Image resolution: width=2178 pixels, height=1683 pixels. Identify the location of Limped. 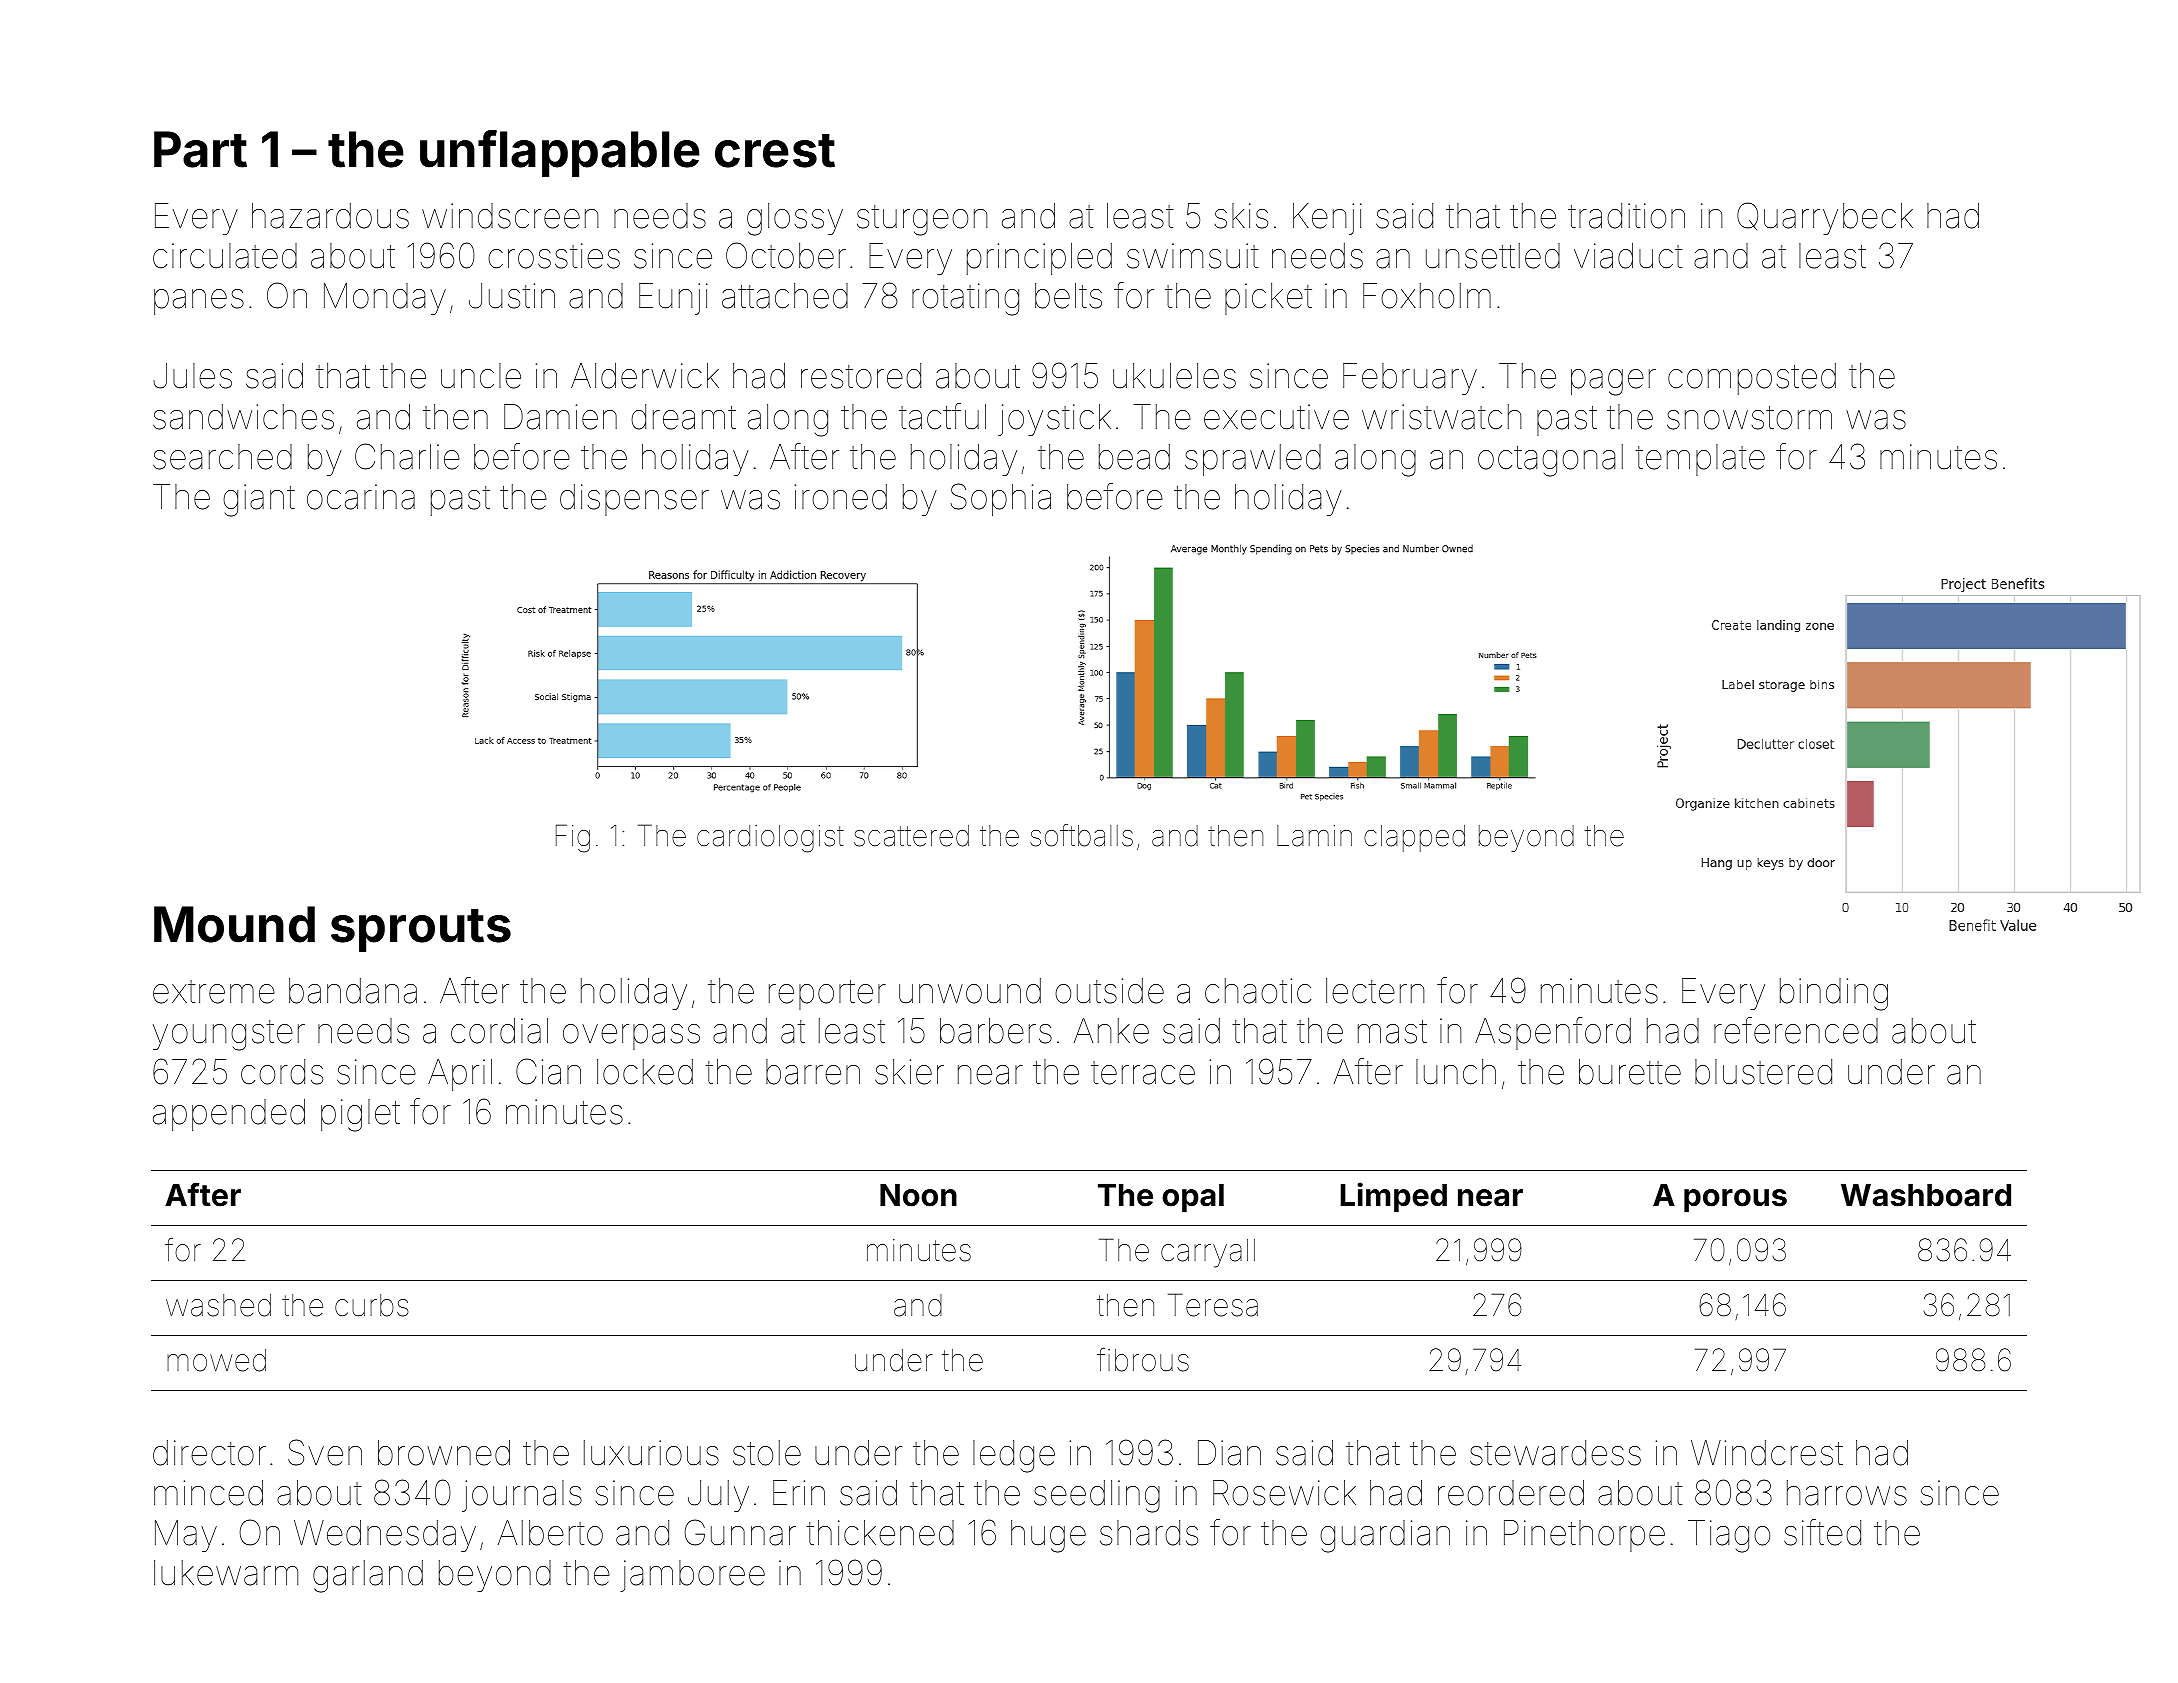
(1394, 1197).
